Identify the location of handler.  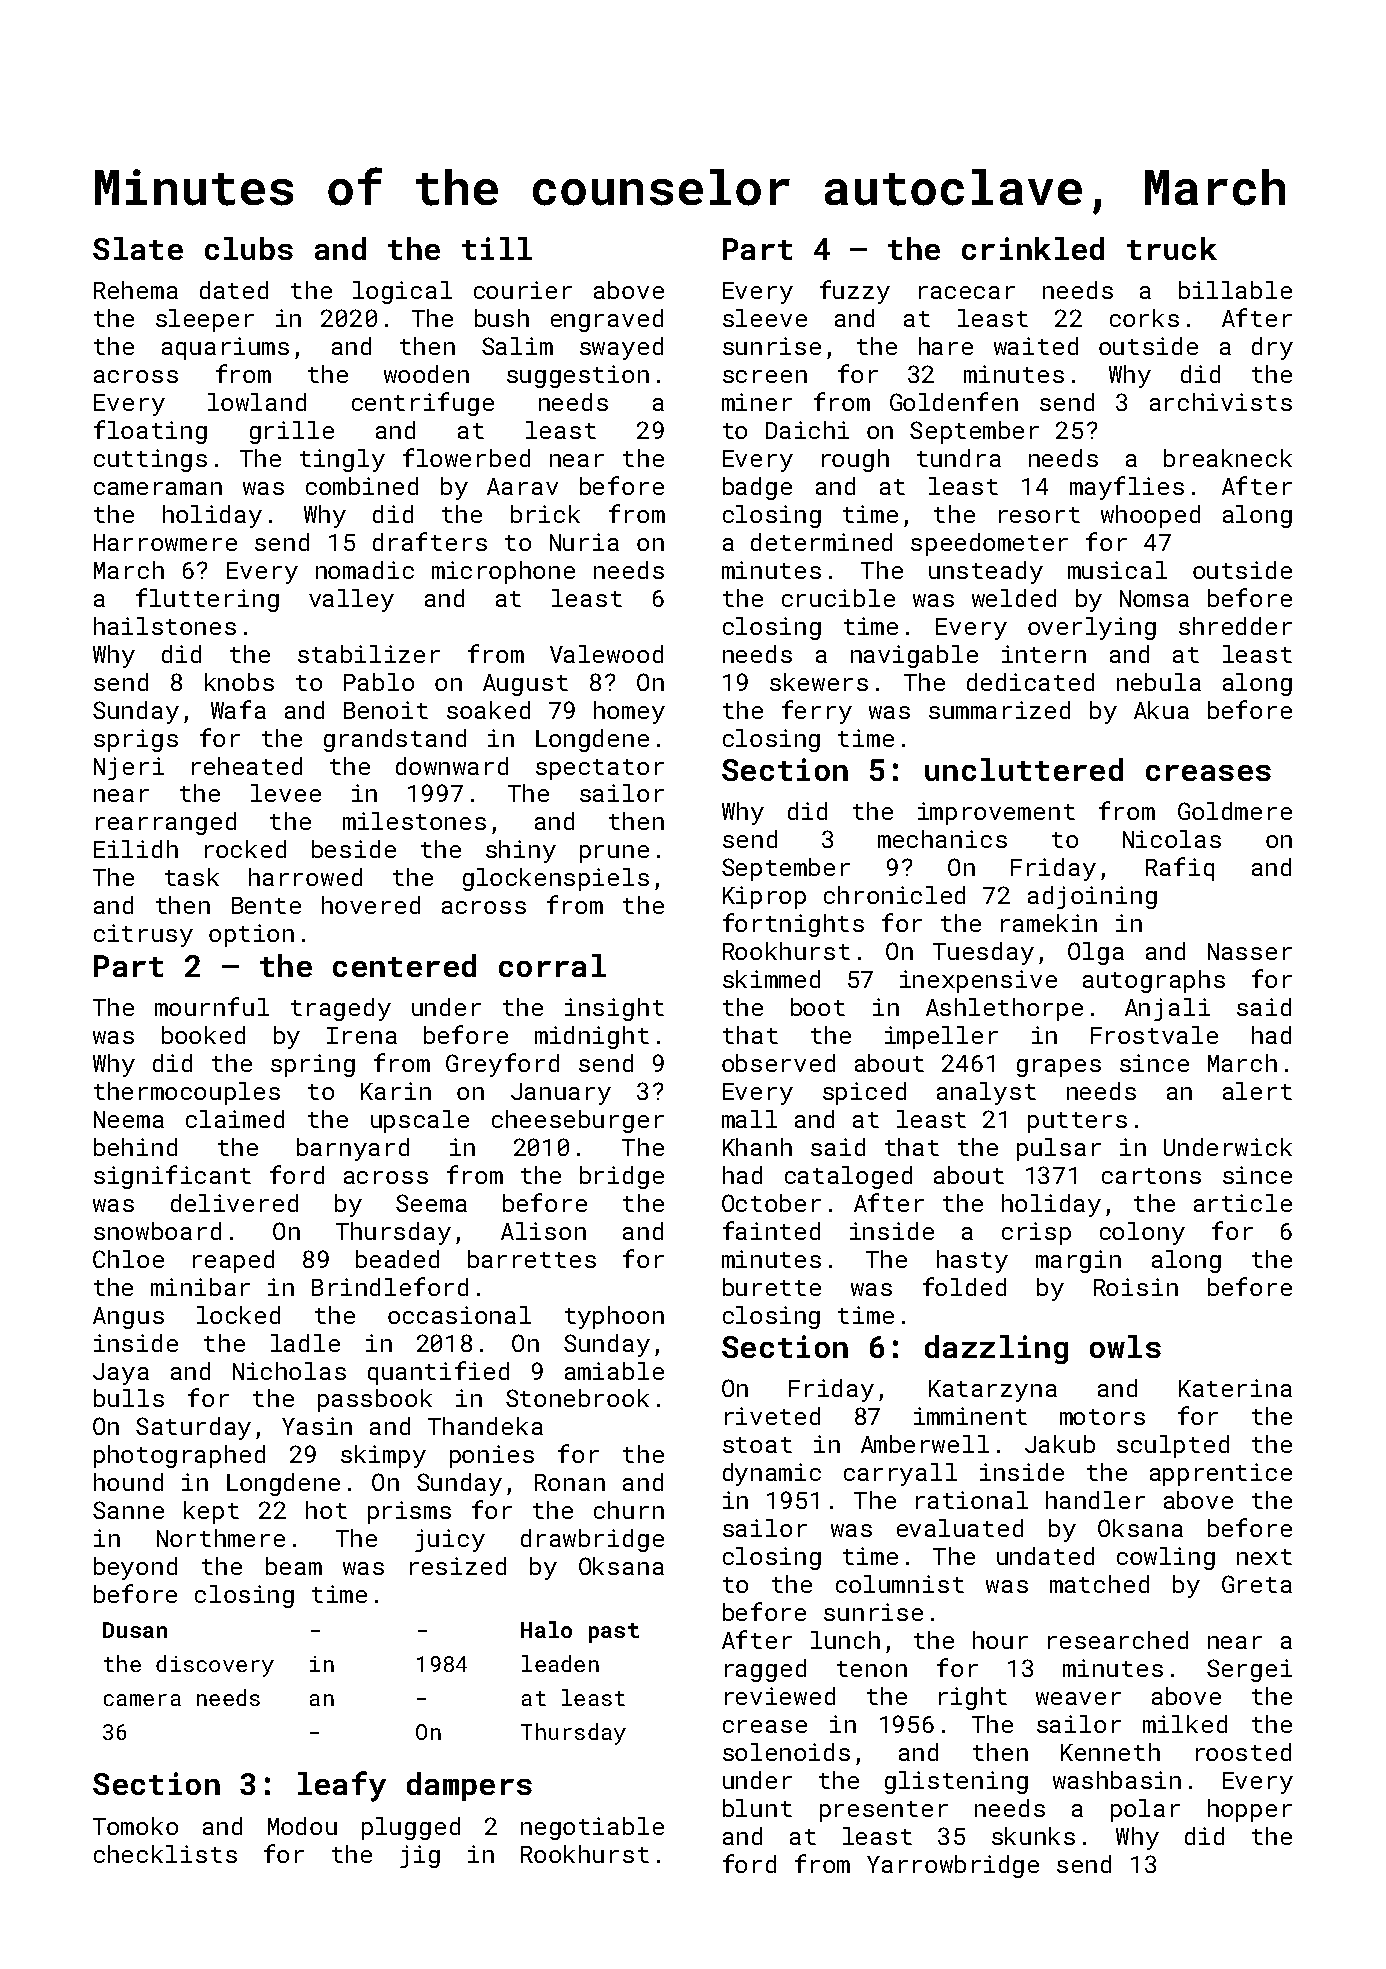
(1095, 1500).
